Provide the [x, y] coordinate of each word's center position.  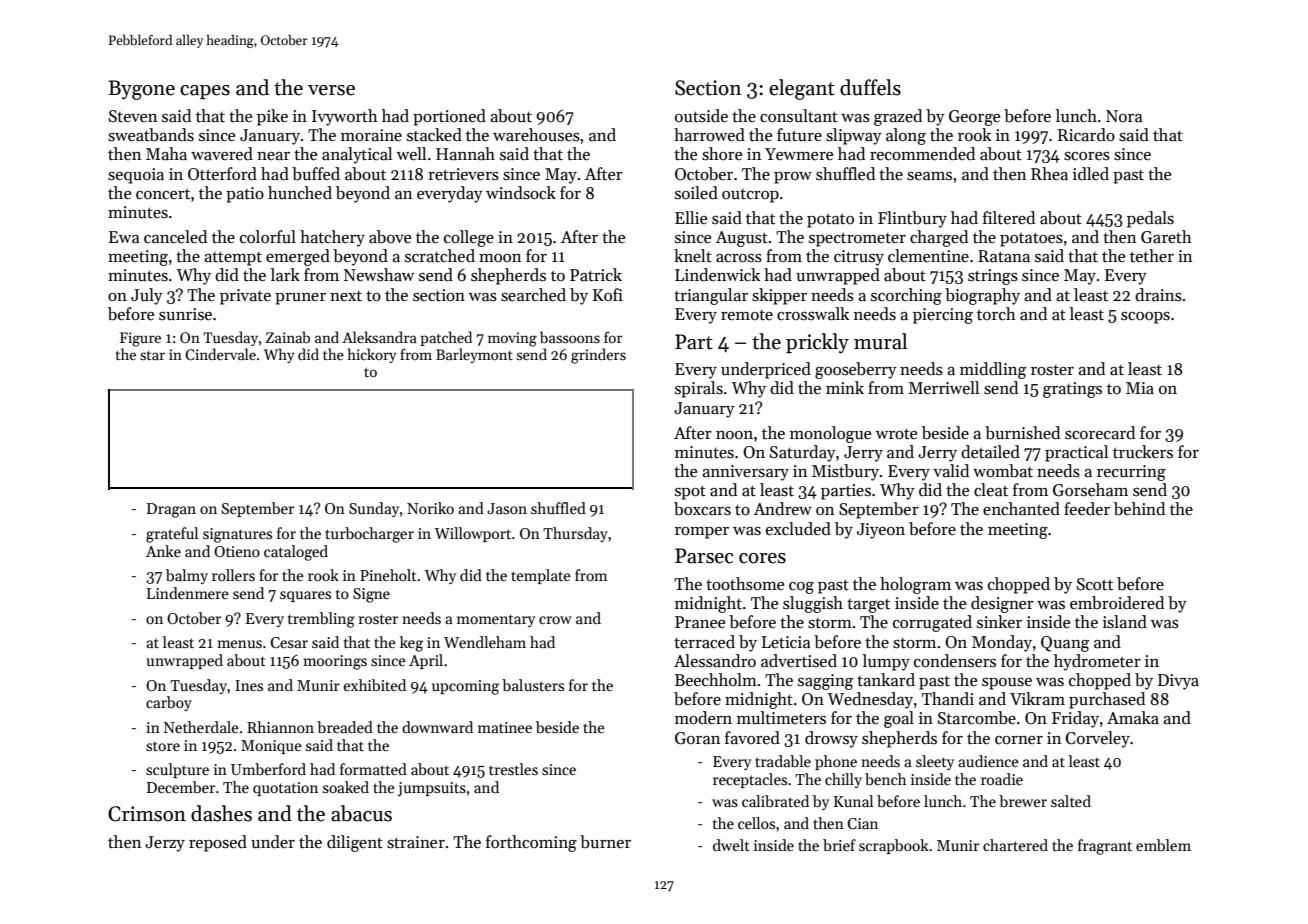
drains [1158, 295]
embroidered [1117, 603]
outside [701, 116]
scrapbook [894, 846]
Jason [507, 508]
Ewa [124, 237]
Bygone [141, 90]
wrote [896, 434]
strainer [416, 842]
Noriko [430, 508]
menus [239, 644]
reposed [218, 843]
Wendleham [485, 642]
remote [747, 315]
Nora [1124, 116]
